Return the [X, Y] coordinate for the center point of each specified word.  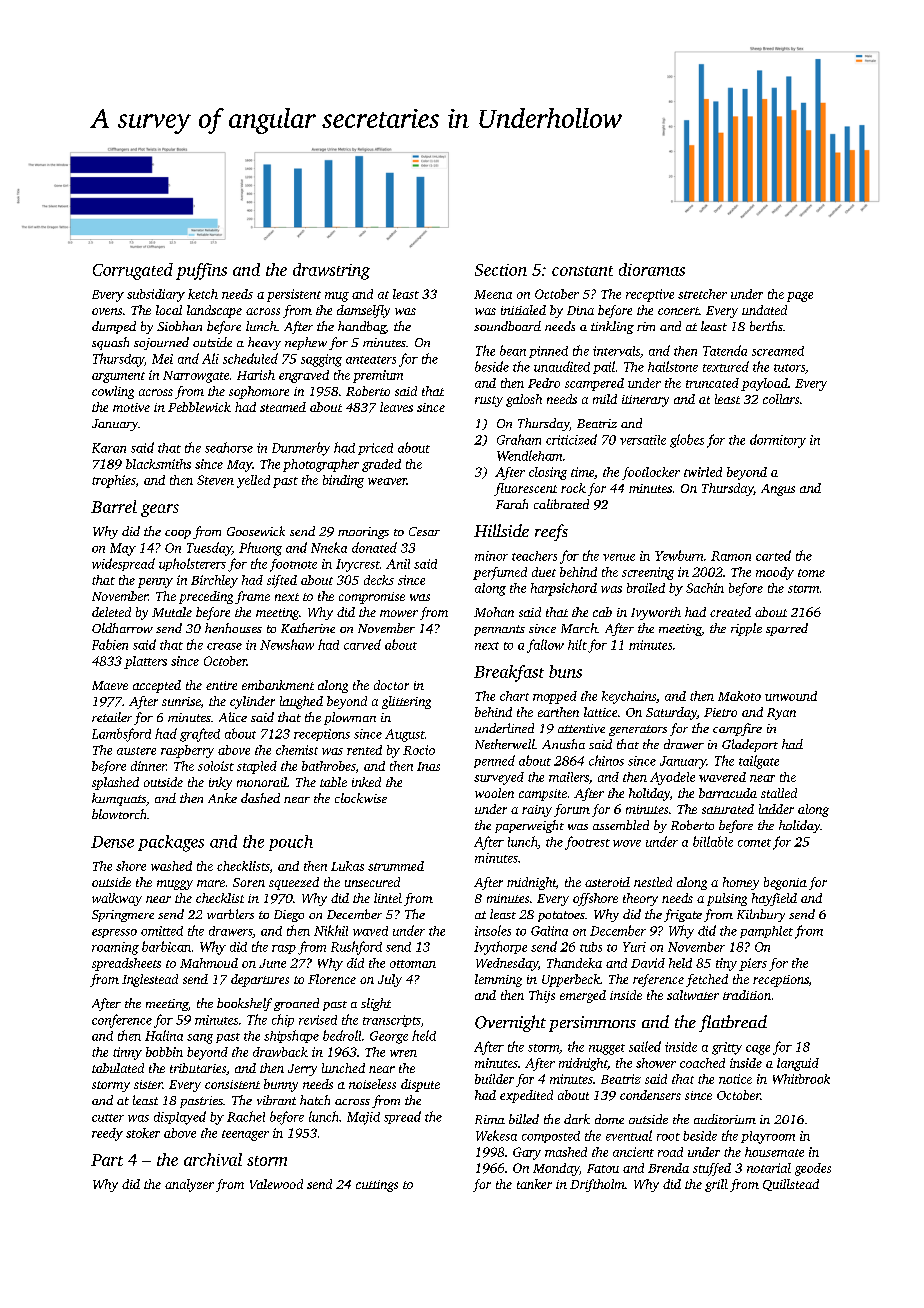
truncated [712, 383]
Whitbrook [801, 1079]
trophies [113, 481]
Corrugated [133, 271]
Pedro [544, 383]
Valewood [276, 1184]
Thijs [542, 996]
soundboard [507, 326]
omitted [162, 931]
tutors [789, 368]
